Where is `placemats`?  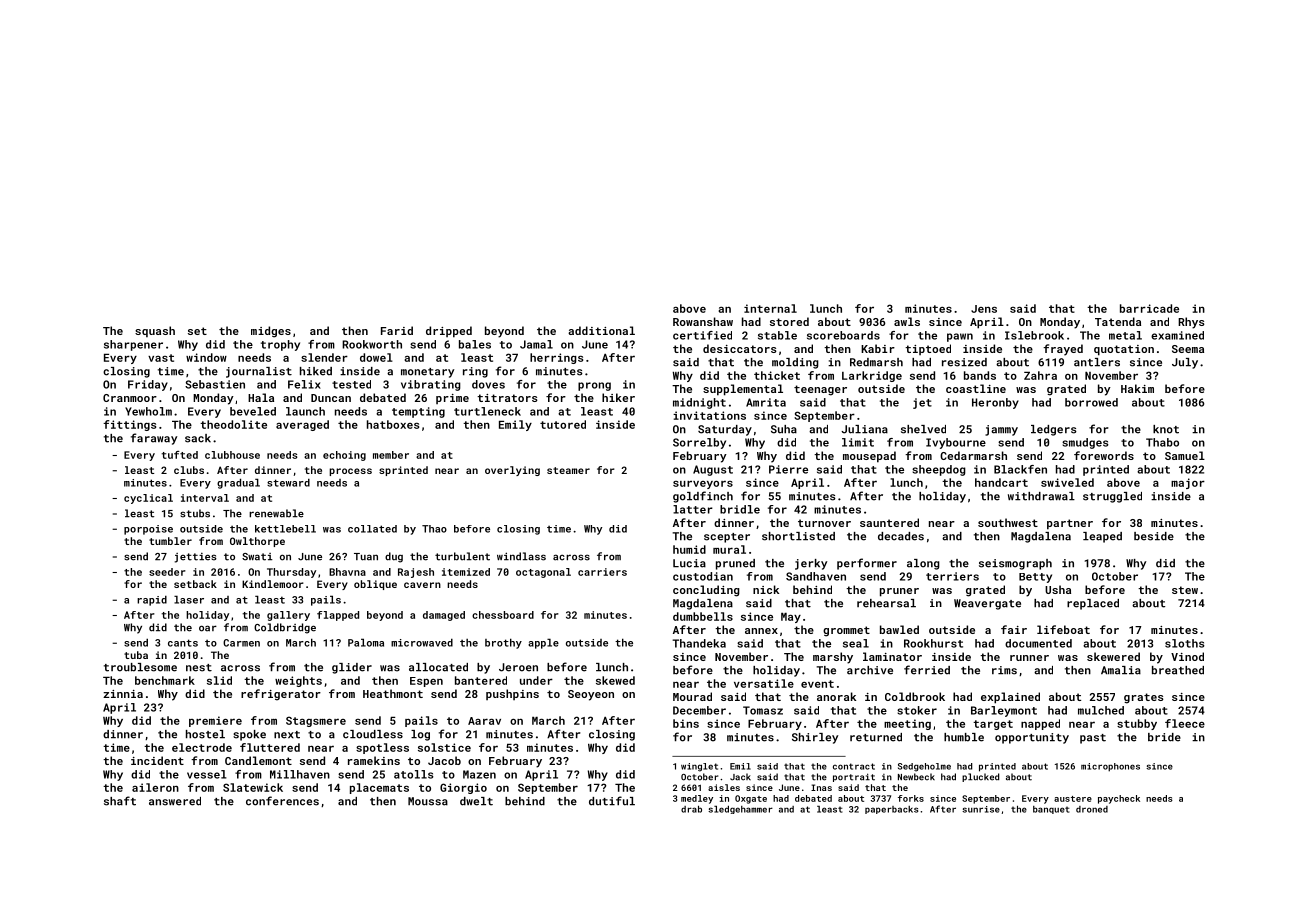
placemats is located at coordinates (379, 788).
